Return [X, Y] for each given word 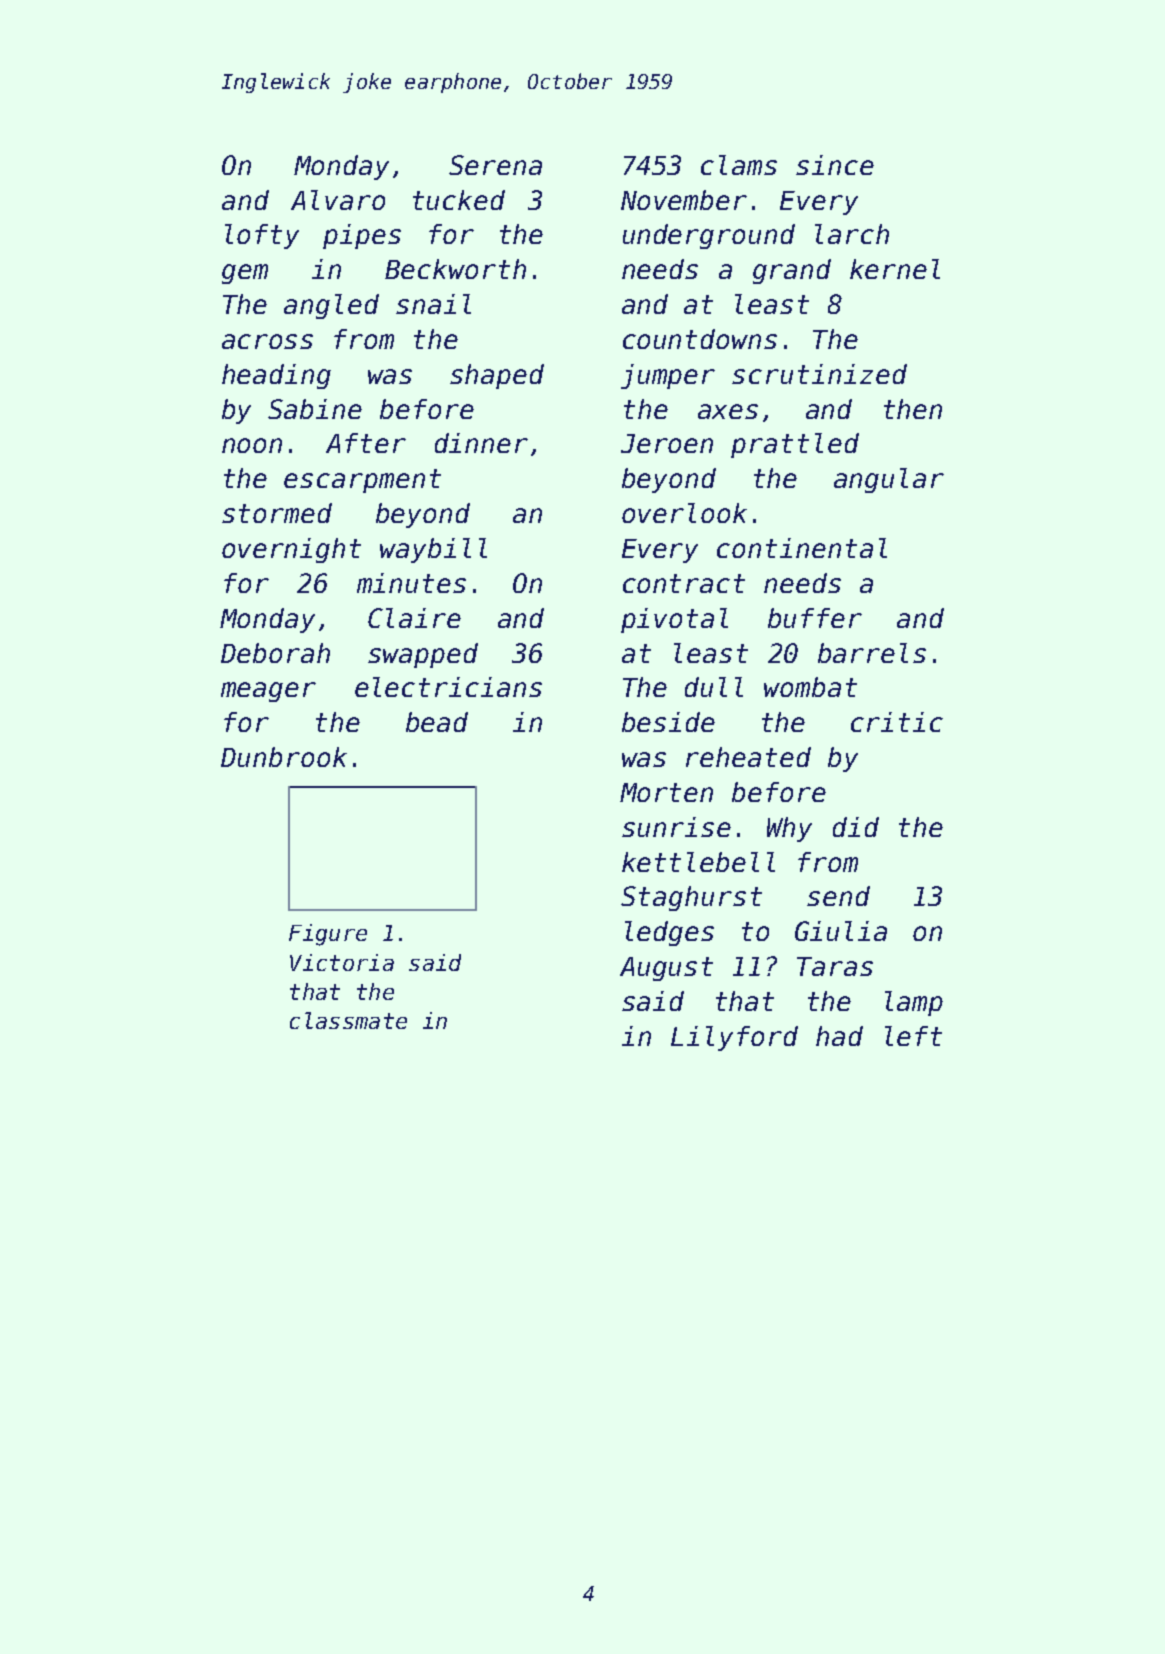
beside [668, 722]
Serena [495, 165]
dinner [481, 443]
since [835, 165]
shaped [497, 376]
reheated [748, 757]
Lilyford [734, 1038]
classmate [348, 1020]
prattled [795, 445]
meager [268, 692]
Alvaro [338, 200]
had [839, 1036]
